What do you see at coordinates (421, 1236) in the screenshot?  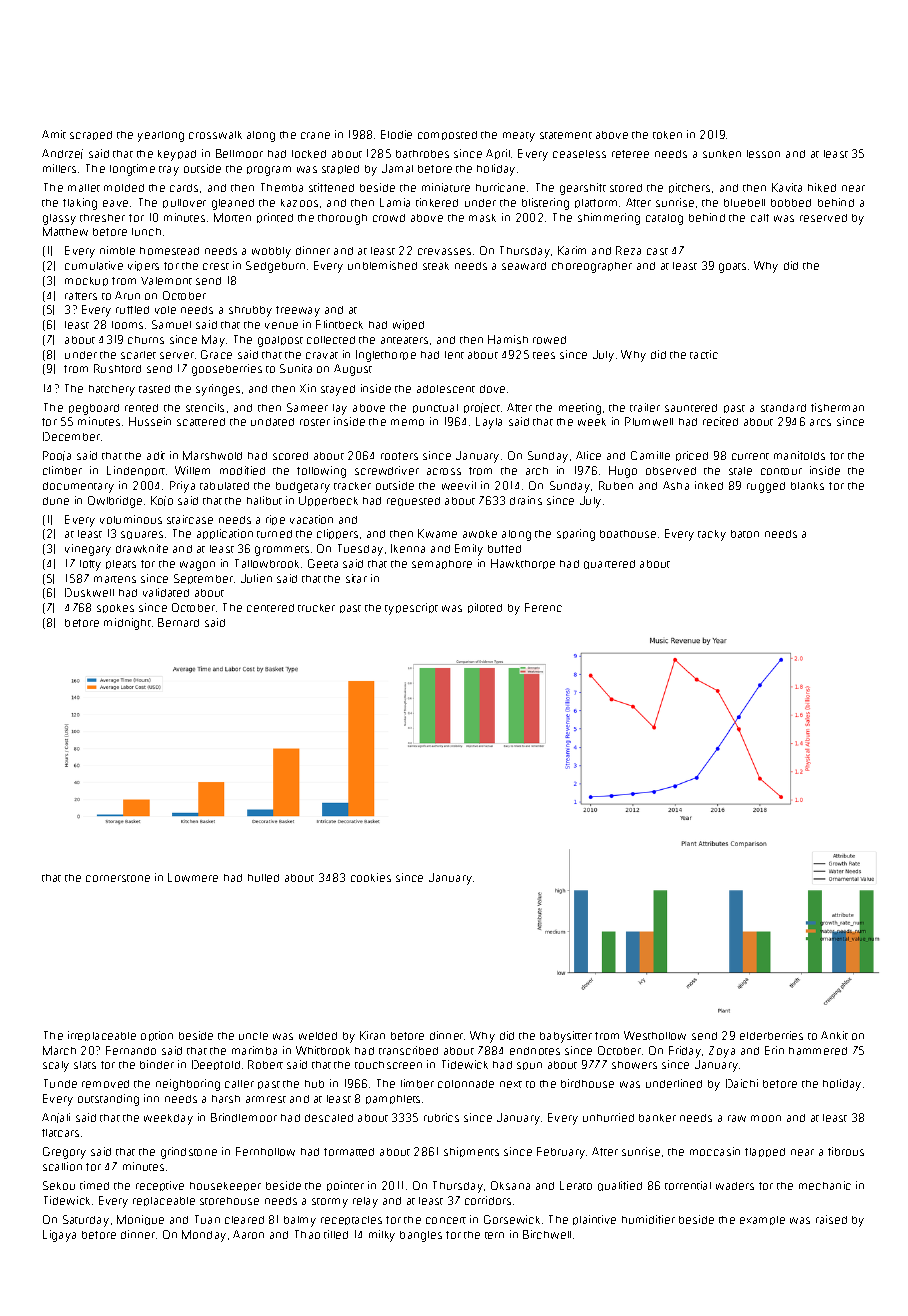 I see `bangles` at bounding box center [421, 1236].
